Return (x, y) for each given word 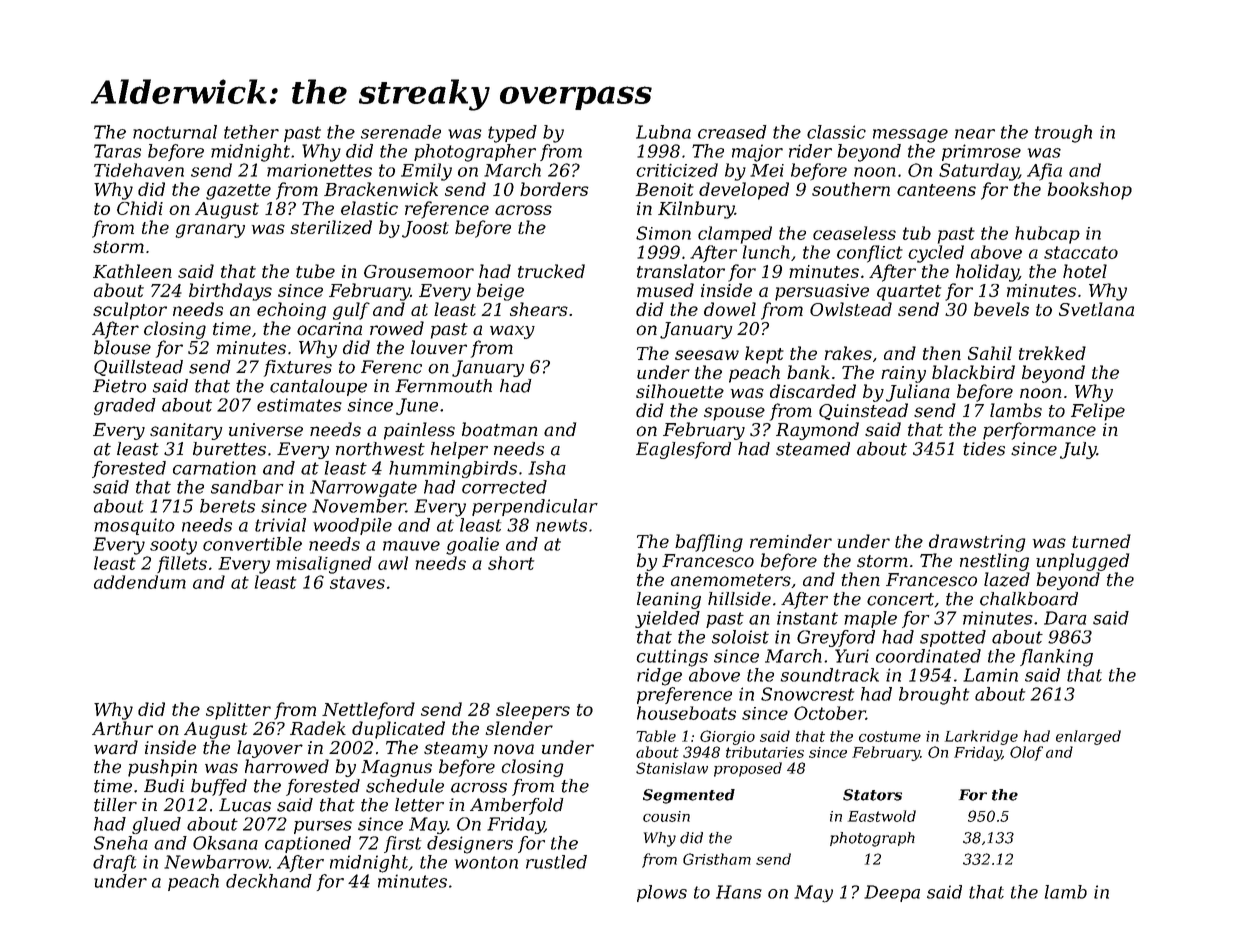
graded (125, 406)
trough (1063, 134)
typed (512, 134)
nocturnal (175, 132)
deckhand (269, 881)
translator (681, 271)
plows (662, 893)
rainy (903, 374)
